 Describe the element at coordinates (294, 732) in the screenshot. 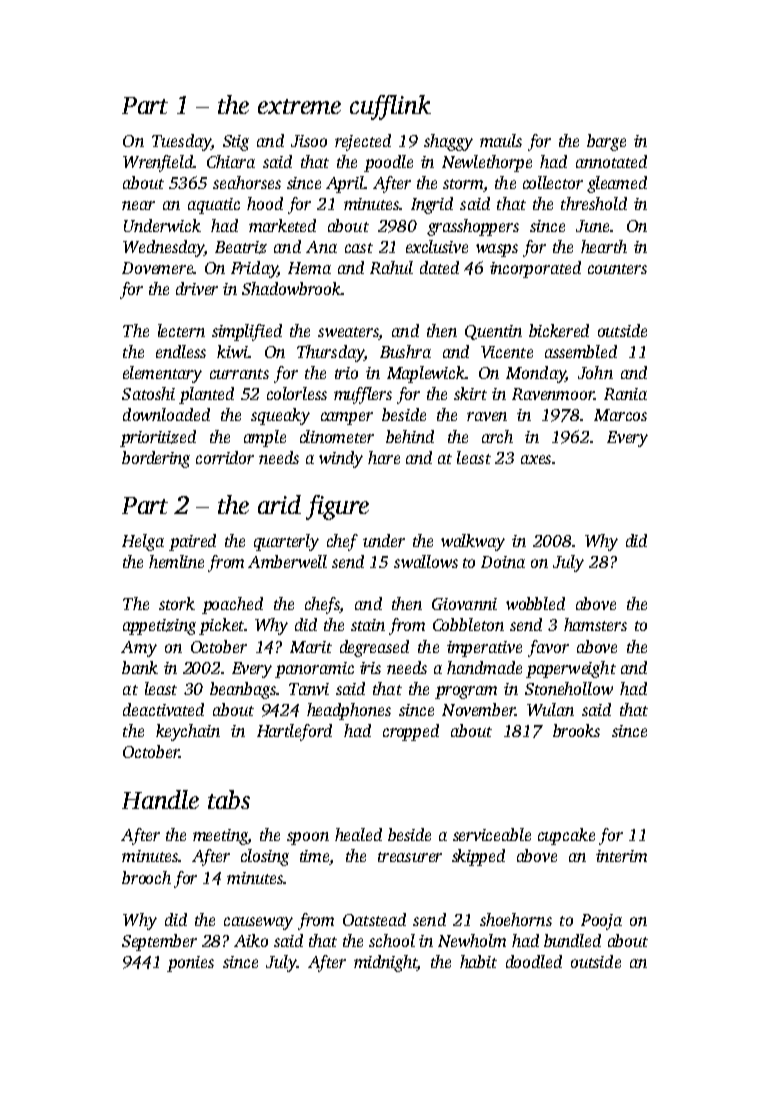

I see `Hartleford` at that location.
